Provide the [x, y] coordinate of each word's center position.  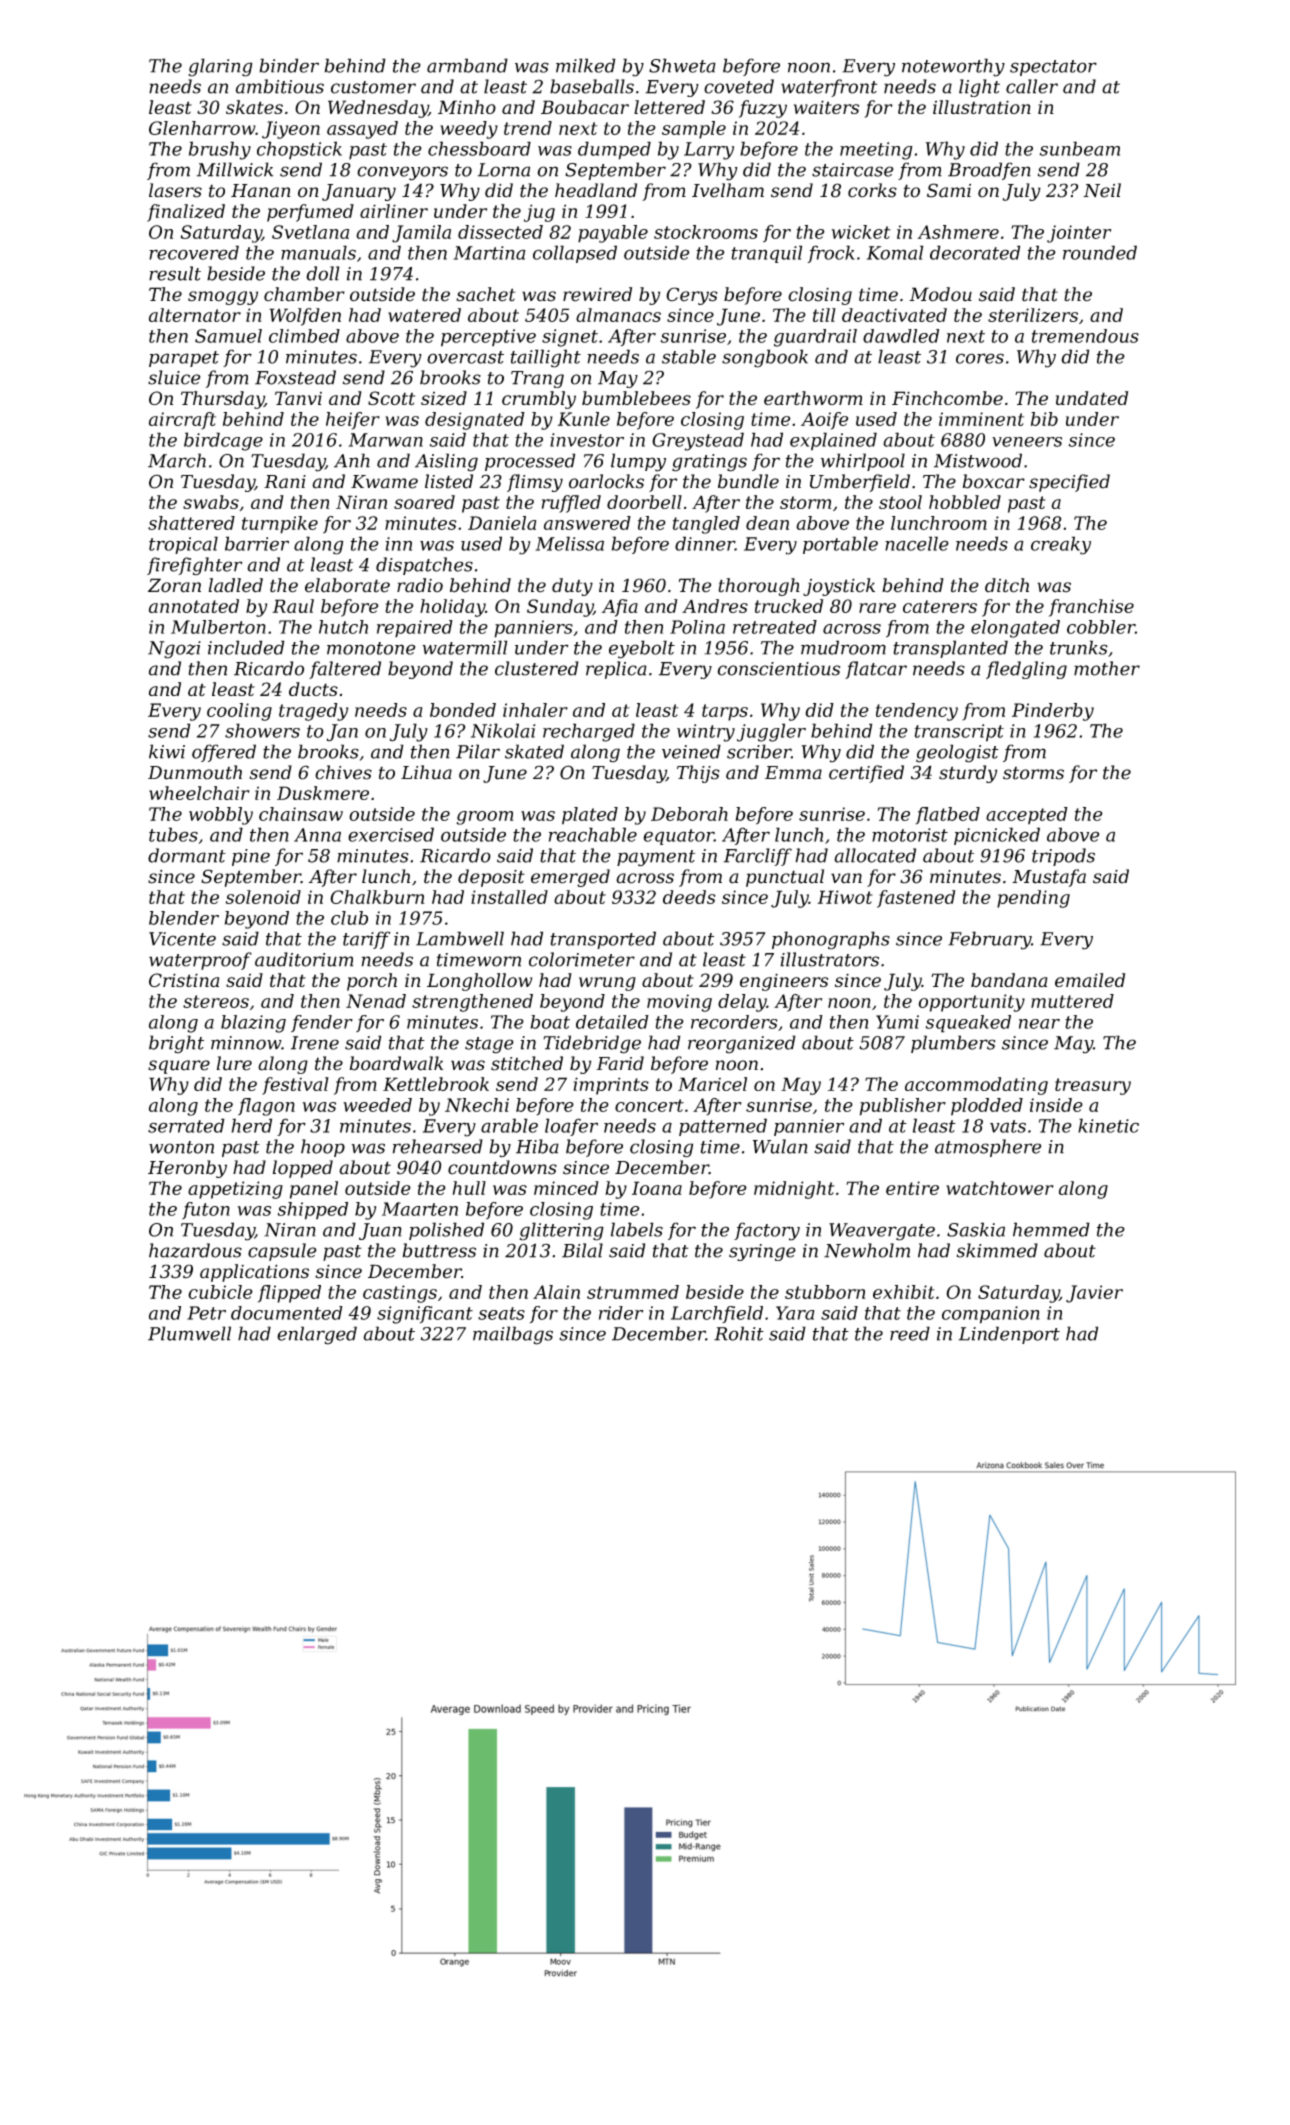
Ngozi [174, 650]
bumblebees [636, 398]
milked [586, 65]
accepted [1027, 815]
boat [550, 1022]
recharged [589, 732]
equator [679, 837]
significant [425, 1315]
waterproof [200, 961]
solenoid [263, 897]
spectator [1053, 68]
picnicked [997, 836]
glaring [221, 67]
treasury [1093, 1086]
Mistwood [978, 460]
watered [424, 315]
